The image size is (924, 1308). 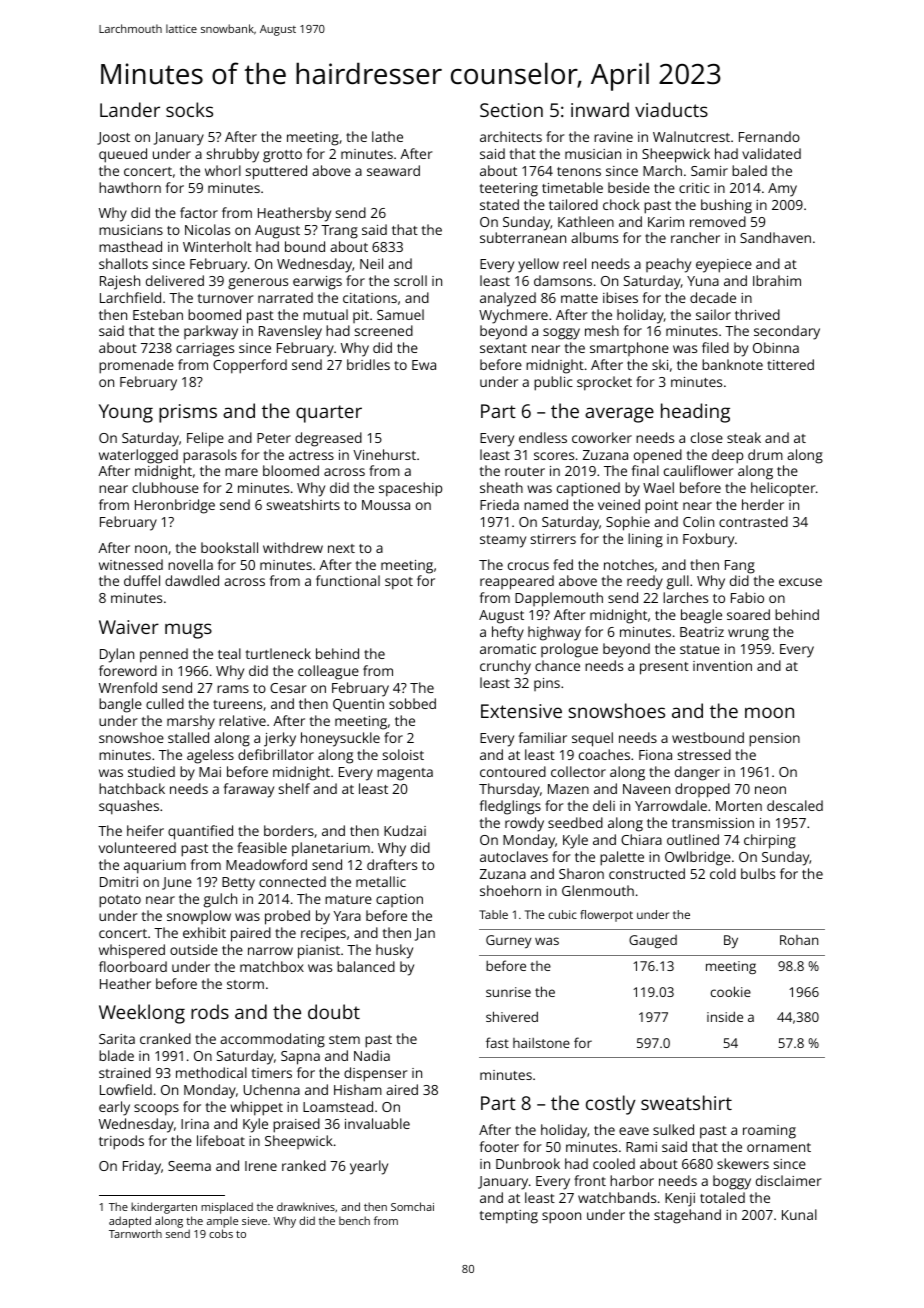 What do you see at coordinates (769, 136) in the screenshot?
I see `Fernando` at bounding box center [769, 136].
